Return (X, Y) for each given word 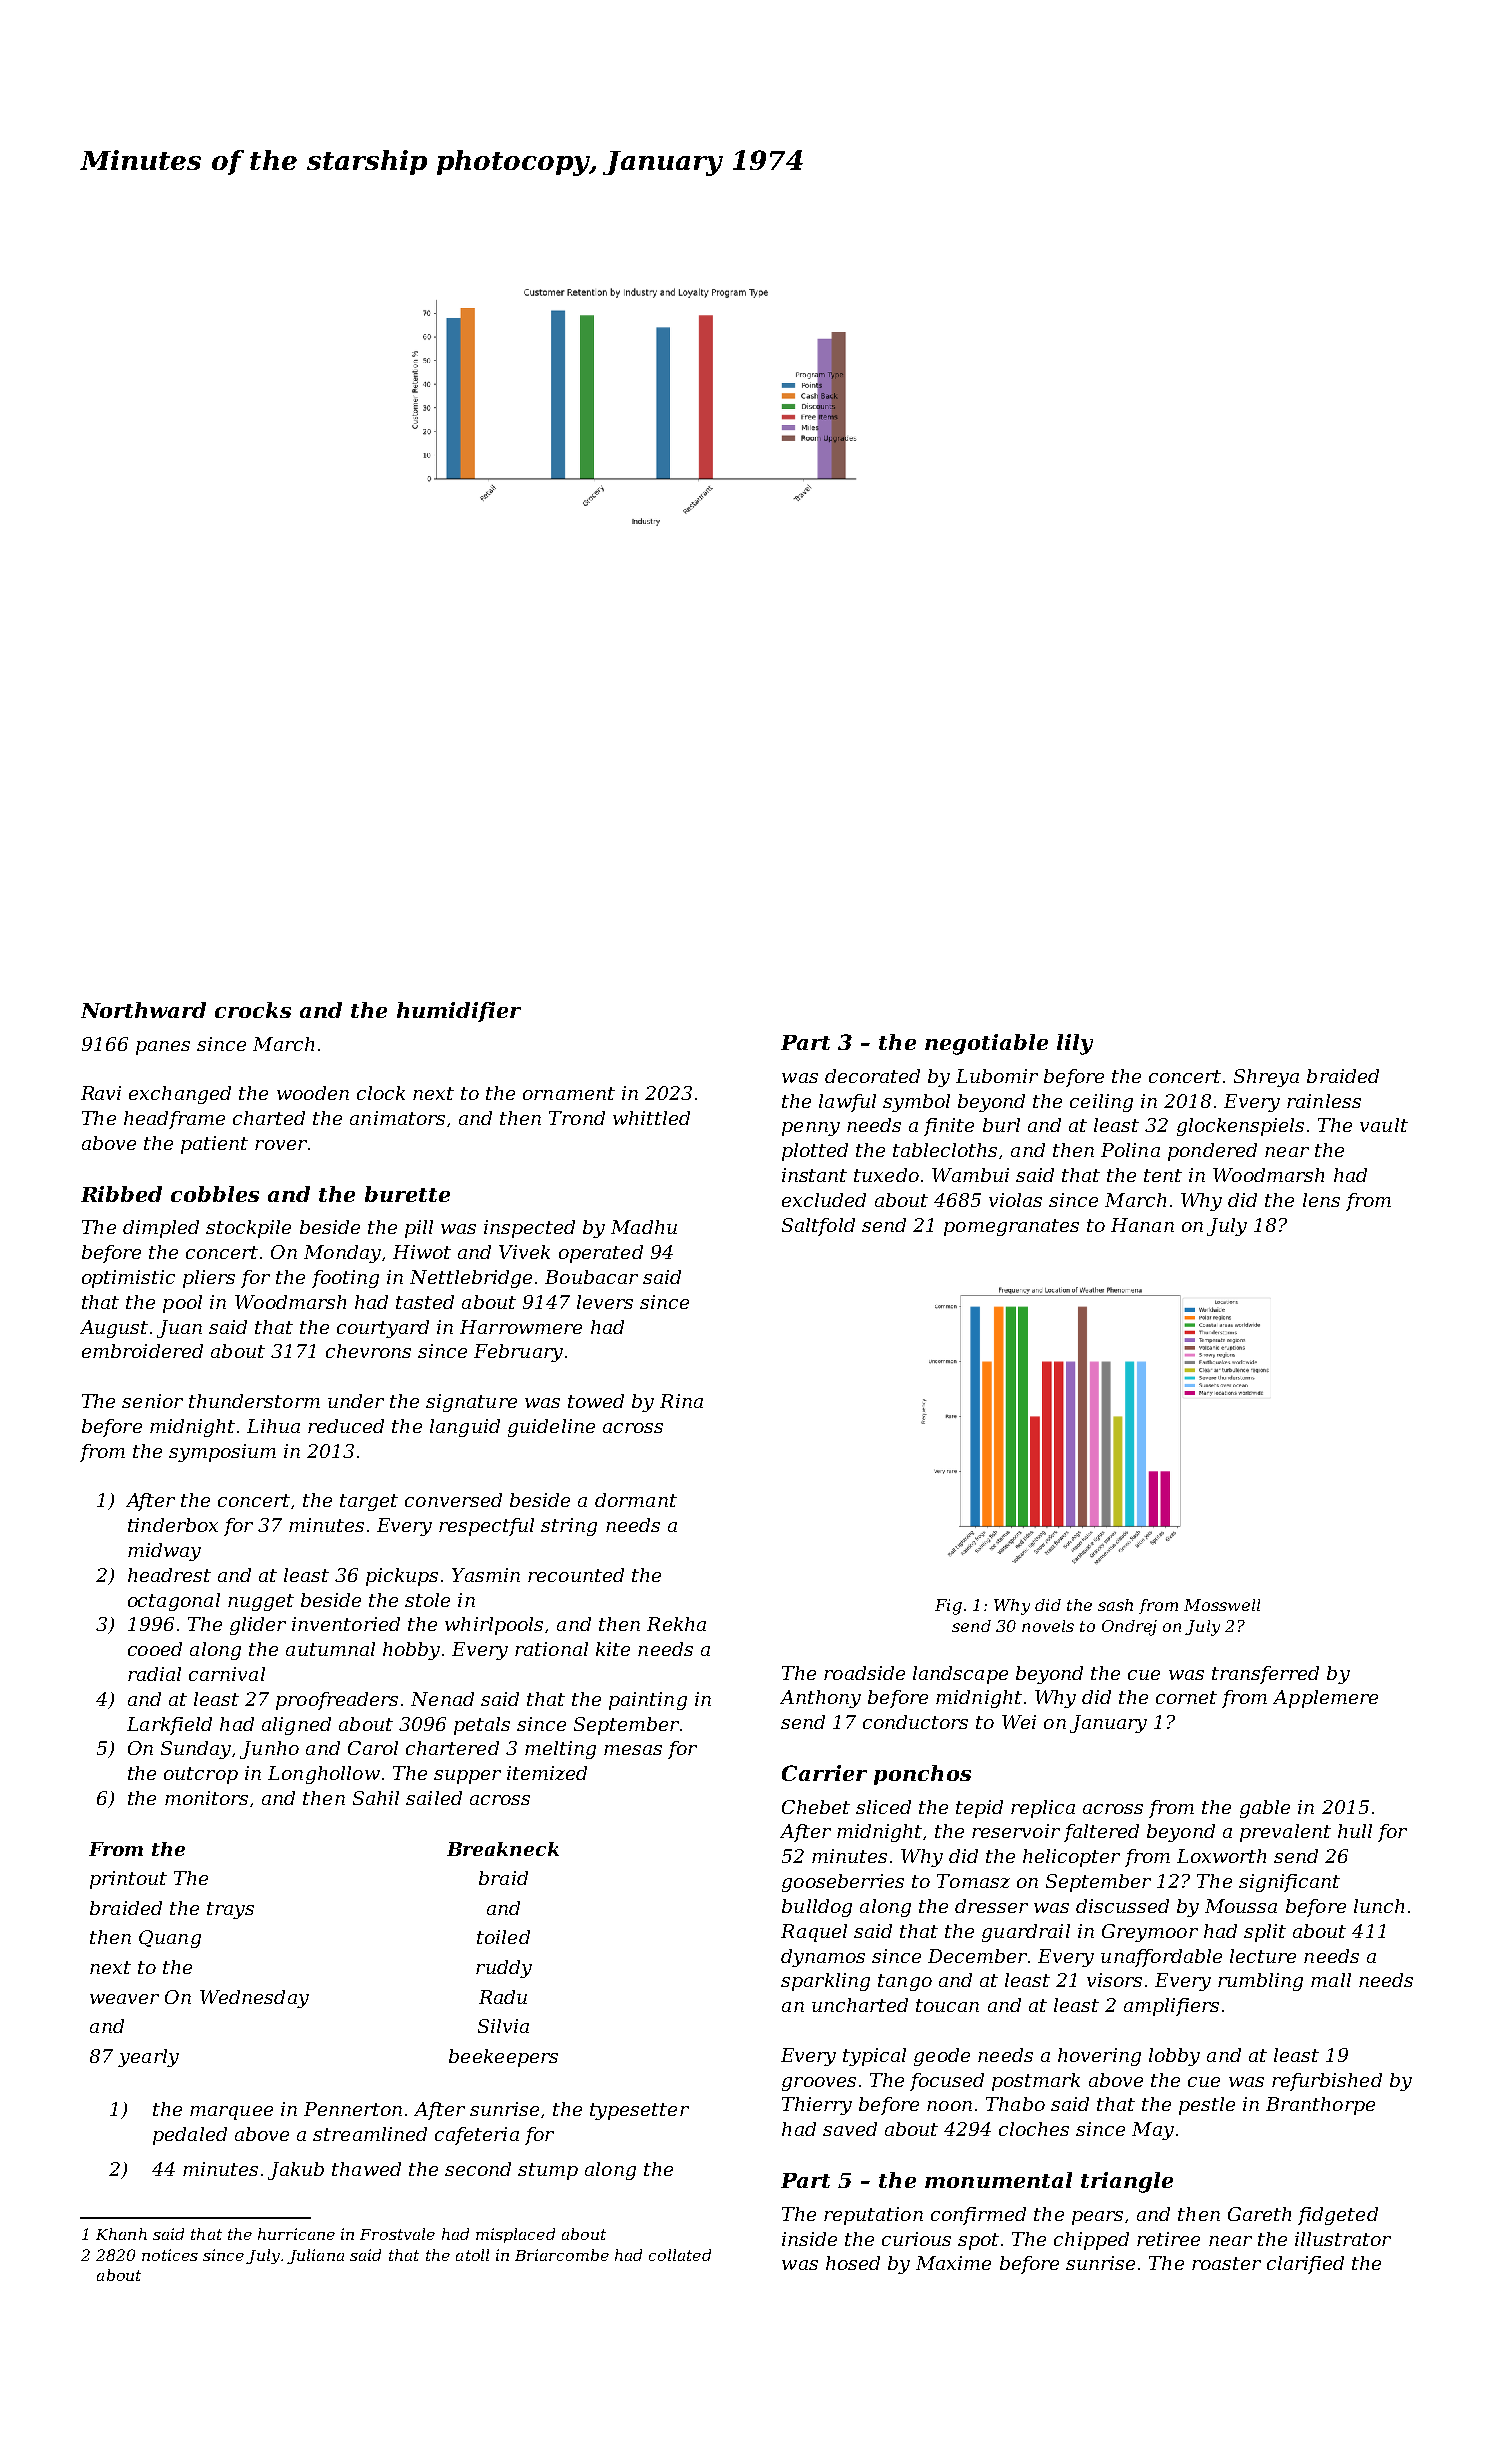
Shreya (1266, 1078)
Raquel (814, 1933)
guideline (551, 1428)
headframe (174, 1120)
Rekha (676, 1624)
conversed (453, 1500)
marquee (231, 2113)
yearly (148, 2058)
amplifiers (1171, 2007)
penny (811, 1129)
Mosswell (1222, 1605)
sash (1115, 1605)
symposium (222, 1453)
